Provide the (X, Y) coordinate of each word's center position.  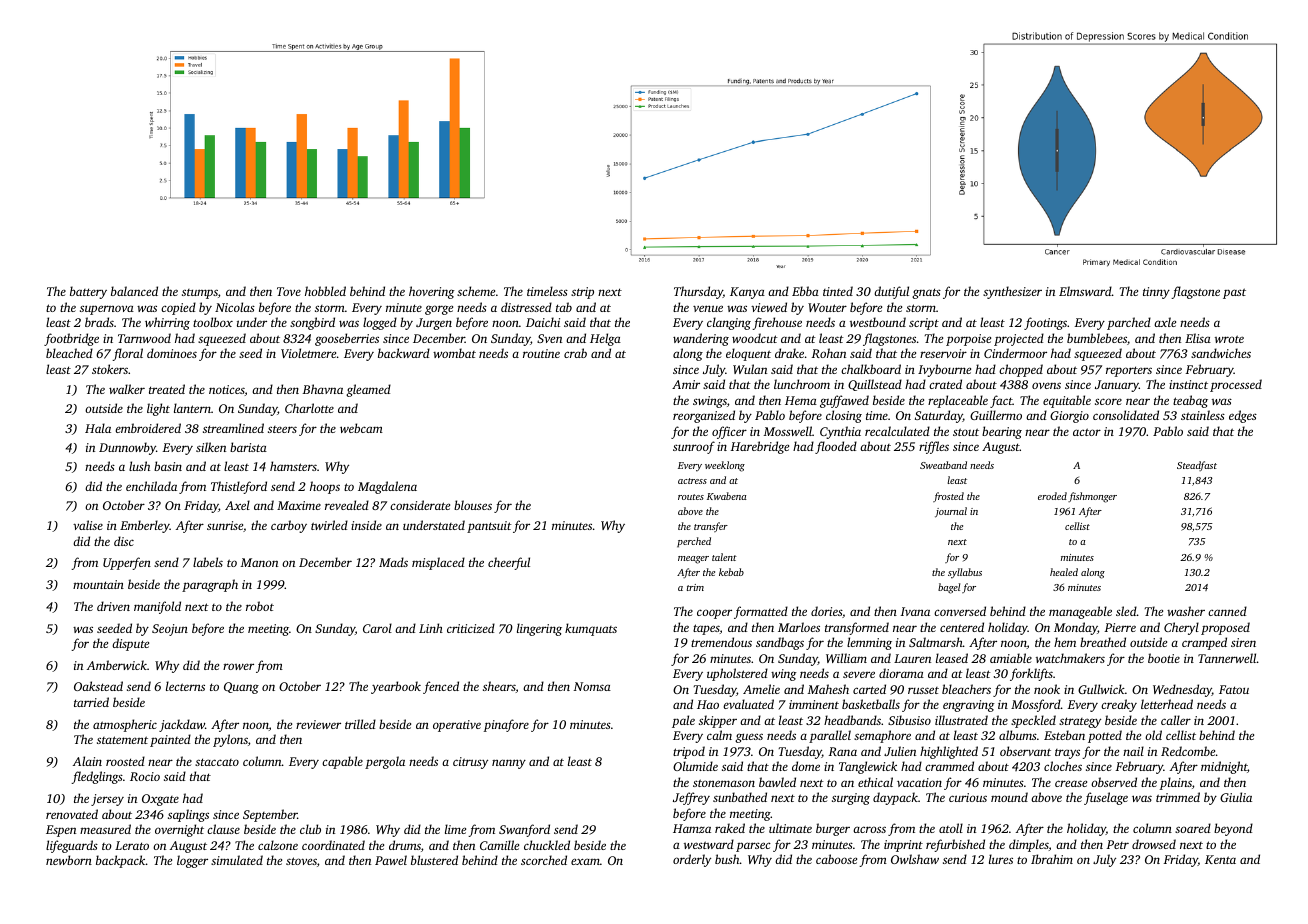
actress (692, 481)
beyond (1233, 829)
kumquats (591, 629)
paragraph (210, 585)
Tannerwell (1227, 658)
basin (168, 466)
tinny (1156, 293)
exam (585, 861)
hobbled (325, 291)
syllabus (965, 573)
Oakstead (98, 686)
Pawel (391, 860)
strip (582, 293)
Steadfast (1197, 466)
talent (724, 557)
